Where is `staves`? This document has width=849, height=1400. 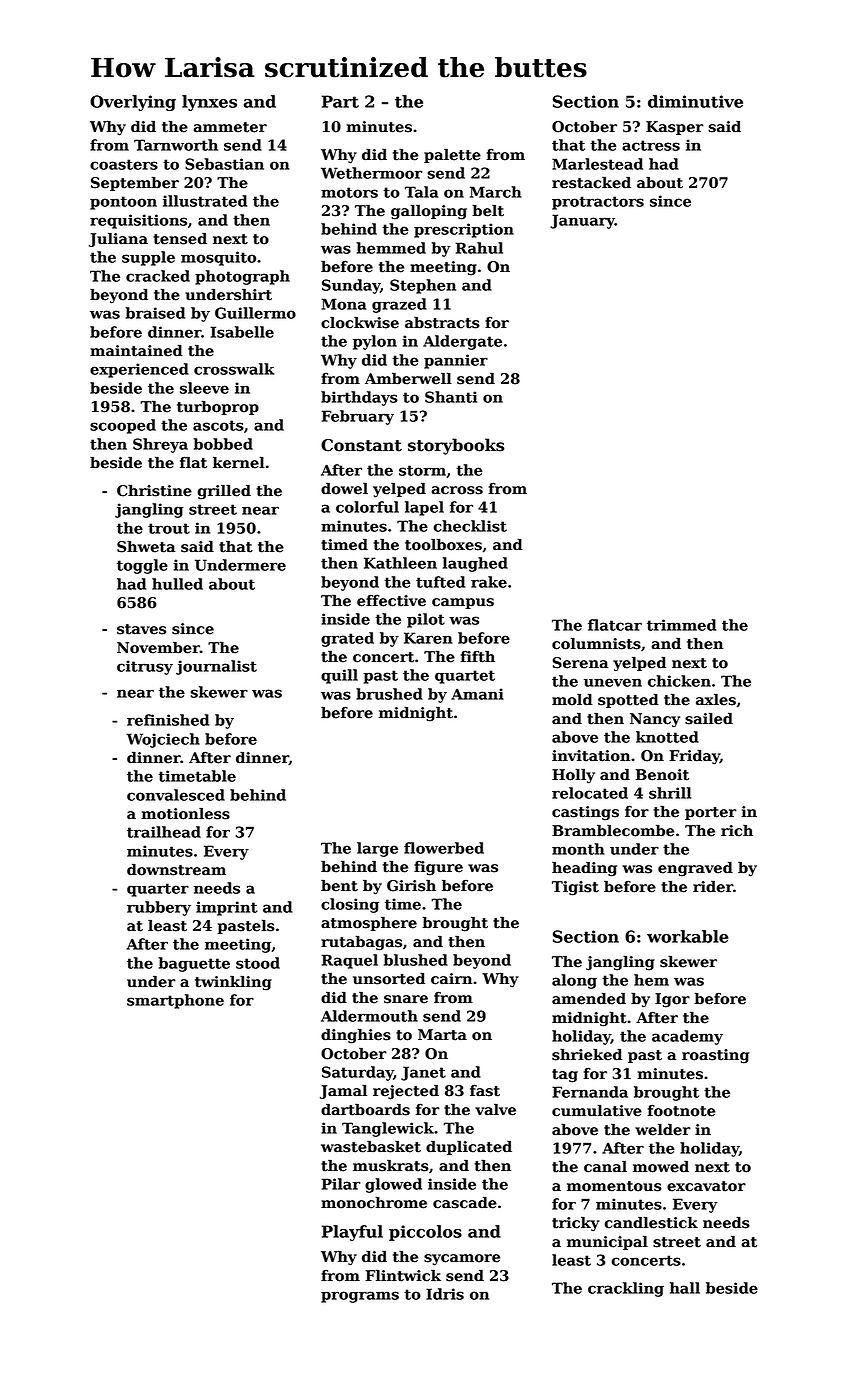
staves is located at coordinates (141, 629).
